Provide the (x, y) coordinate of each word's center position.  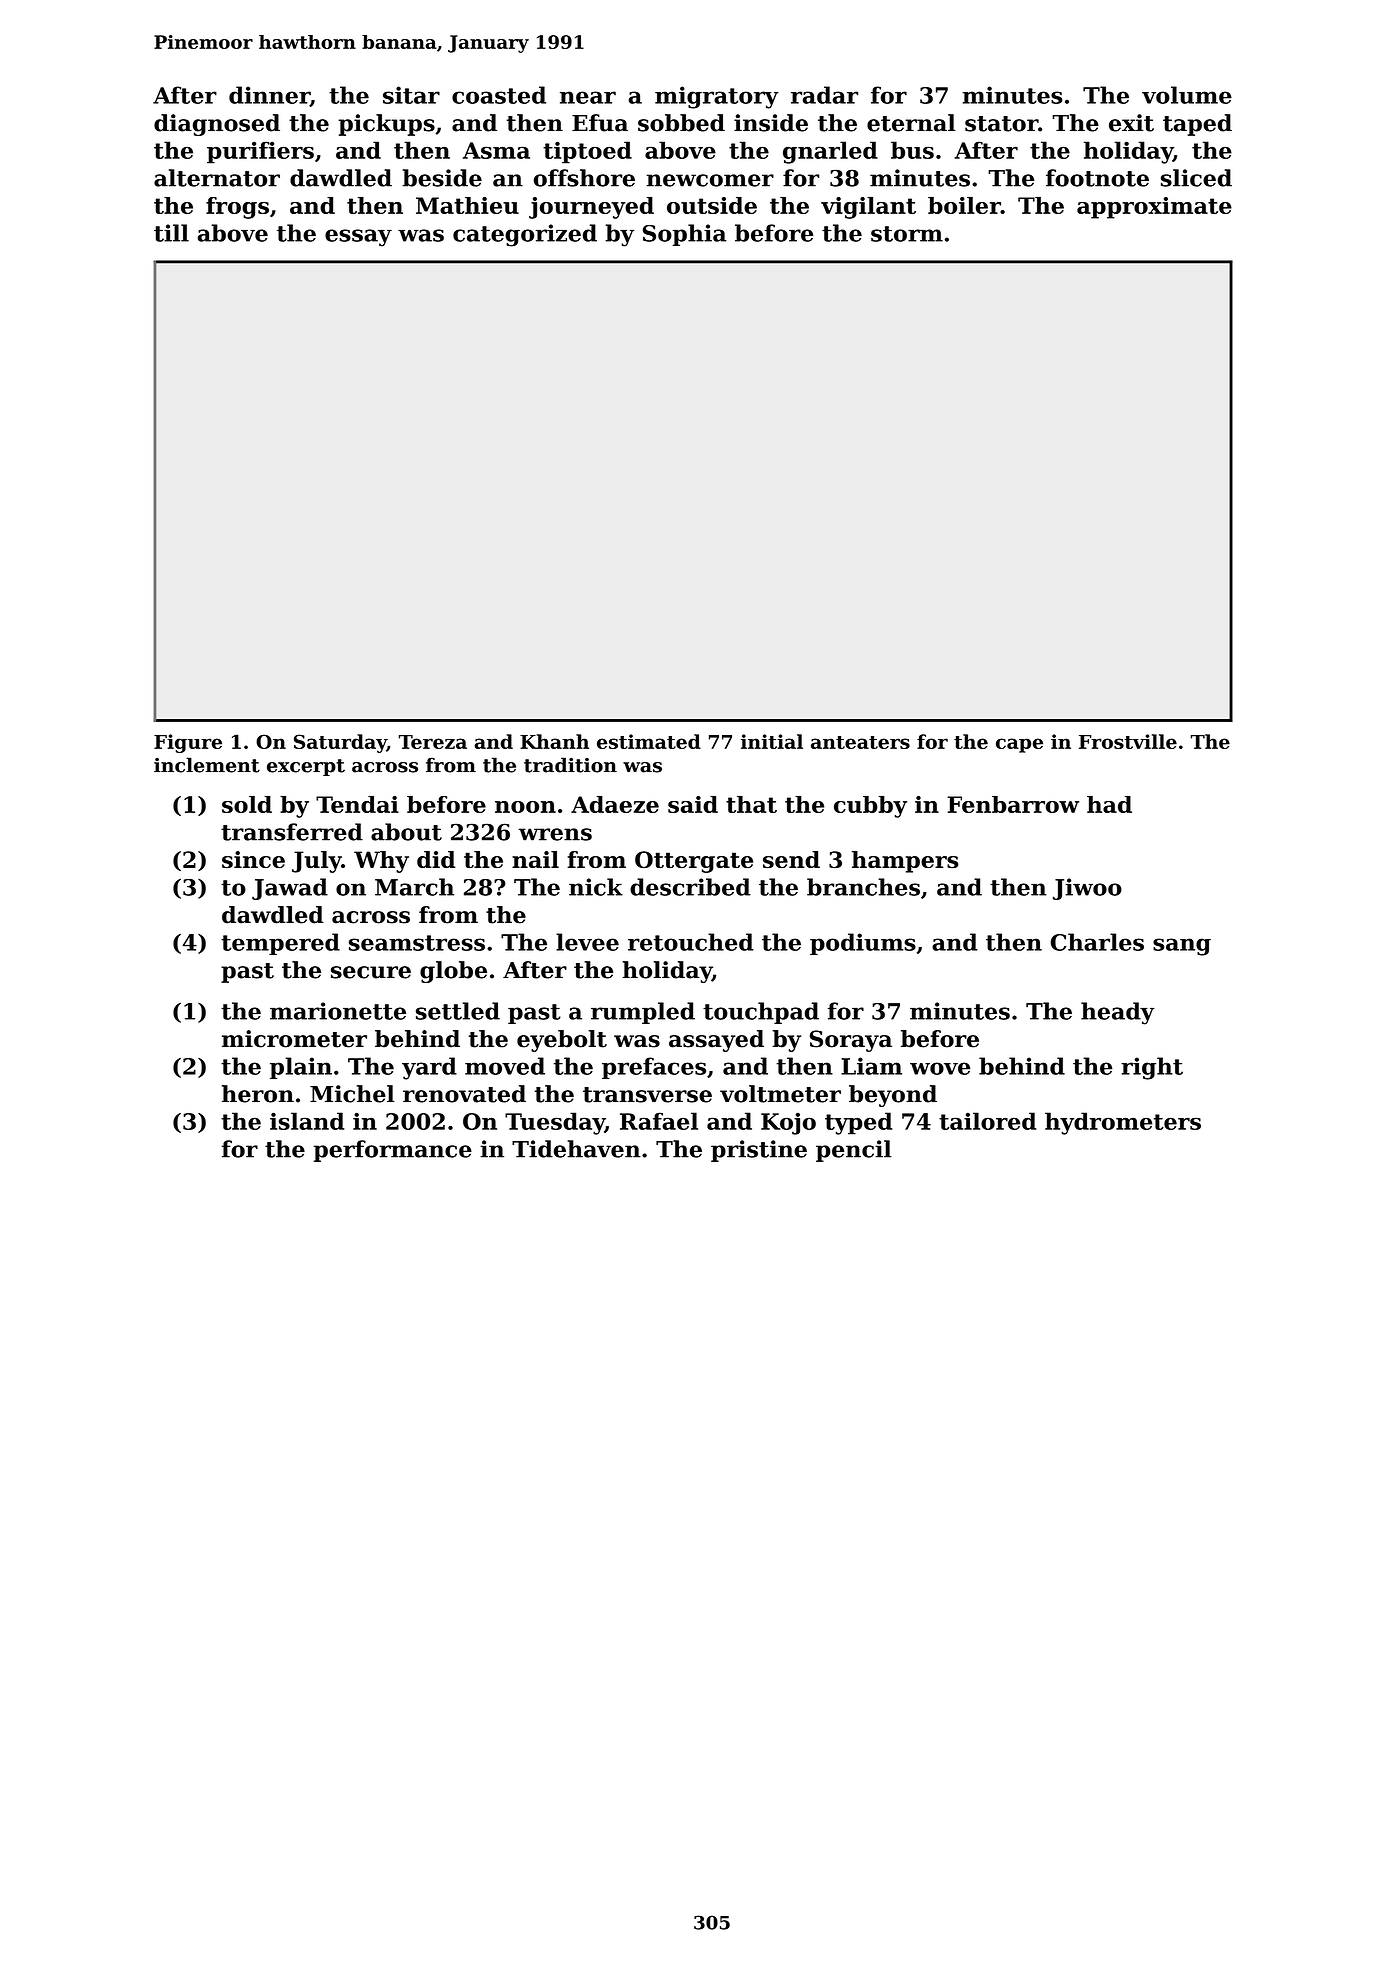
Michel (352, 1094)
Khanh (554, 741)
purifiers (260, 152)
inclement (207, 765)
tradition (570, 765)
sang (1182, 947)
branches (863, 887)
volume (1187, 95)
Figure (188, 743)
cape (1019, 745)
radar (824, 95)
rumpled (643, 1013)
